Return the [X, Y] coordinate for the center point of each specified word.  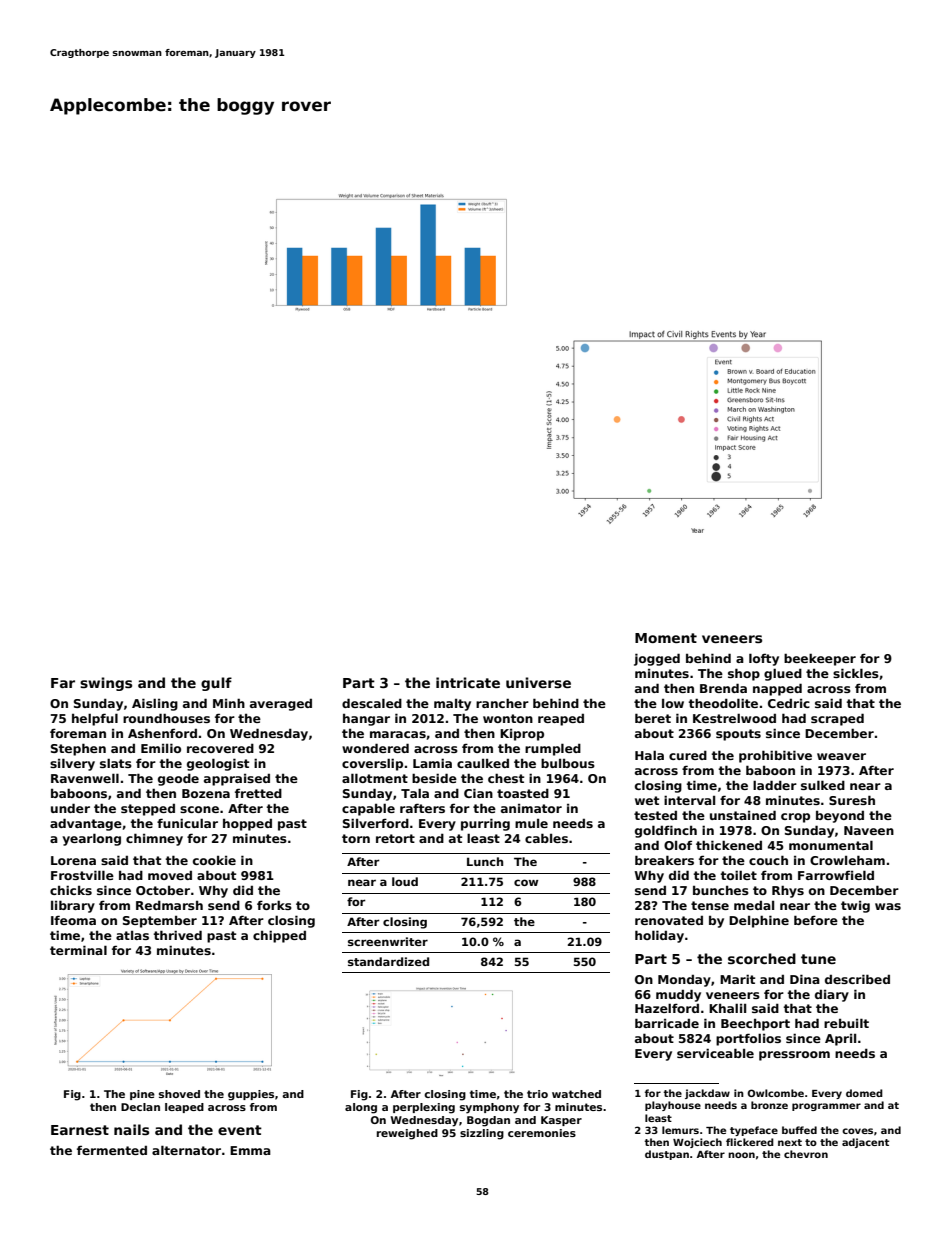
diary [832, 995]
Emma [250, 1150]
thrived [178, 935]
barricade [667, 1023]
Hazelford [667, 1008]
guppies [251, 1095]
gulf [216, 684]
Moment [666, 638]
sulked [823, 785]
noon [741, 1155]
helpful [95, 719]
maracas [398, 734]
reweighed [407, 1134]
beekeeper [820, 659]
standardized [388, 961]
